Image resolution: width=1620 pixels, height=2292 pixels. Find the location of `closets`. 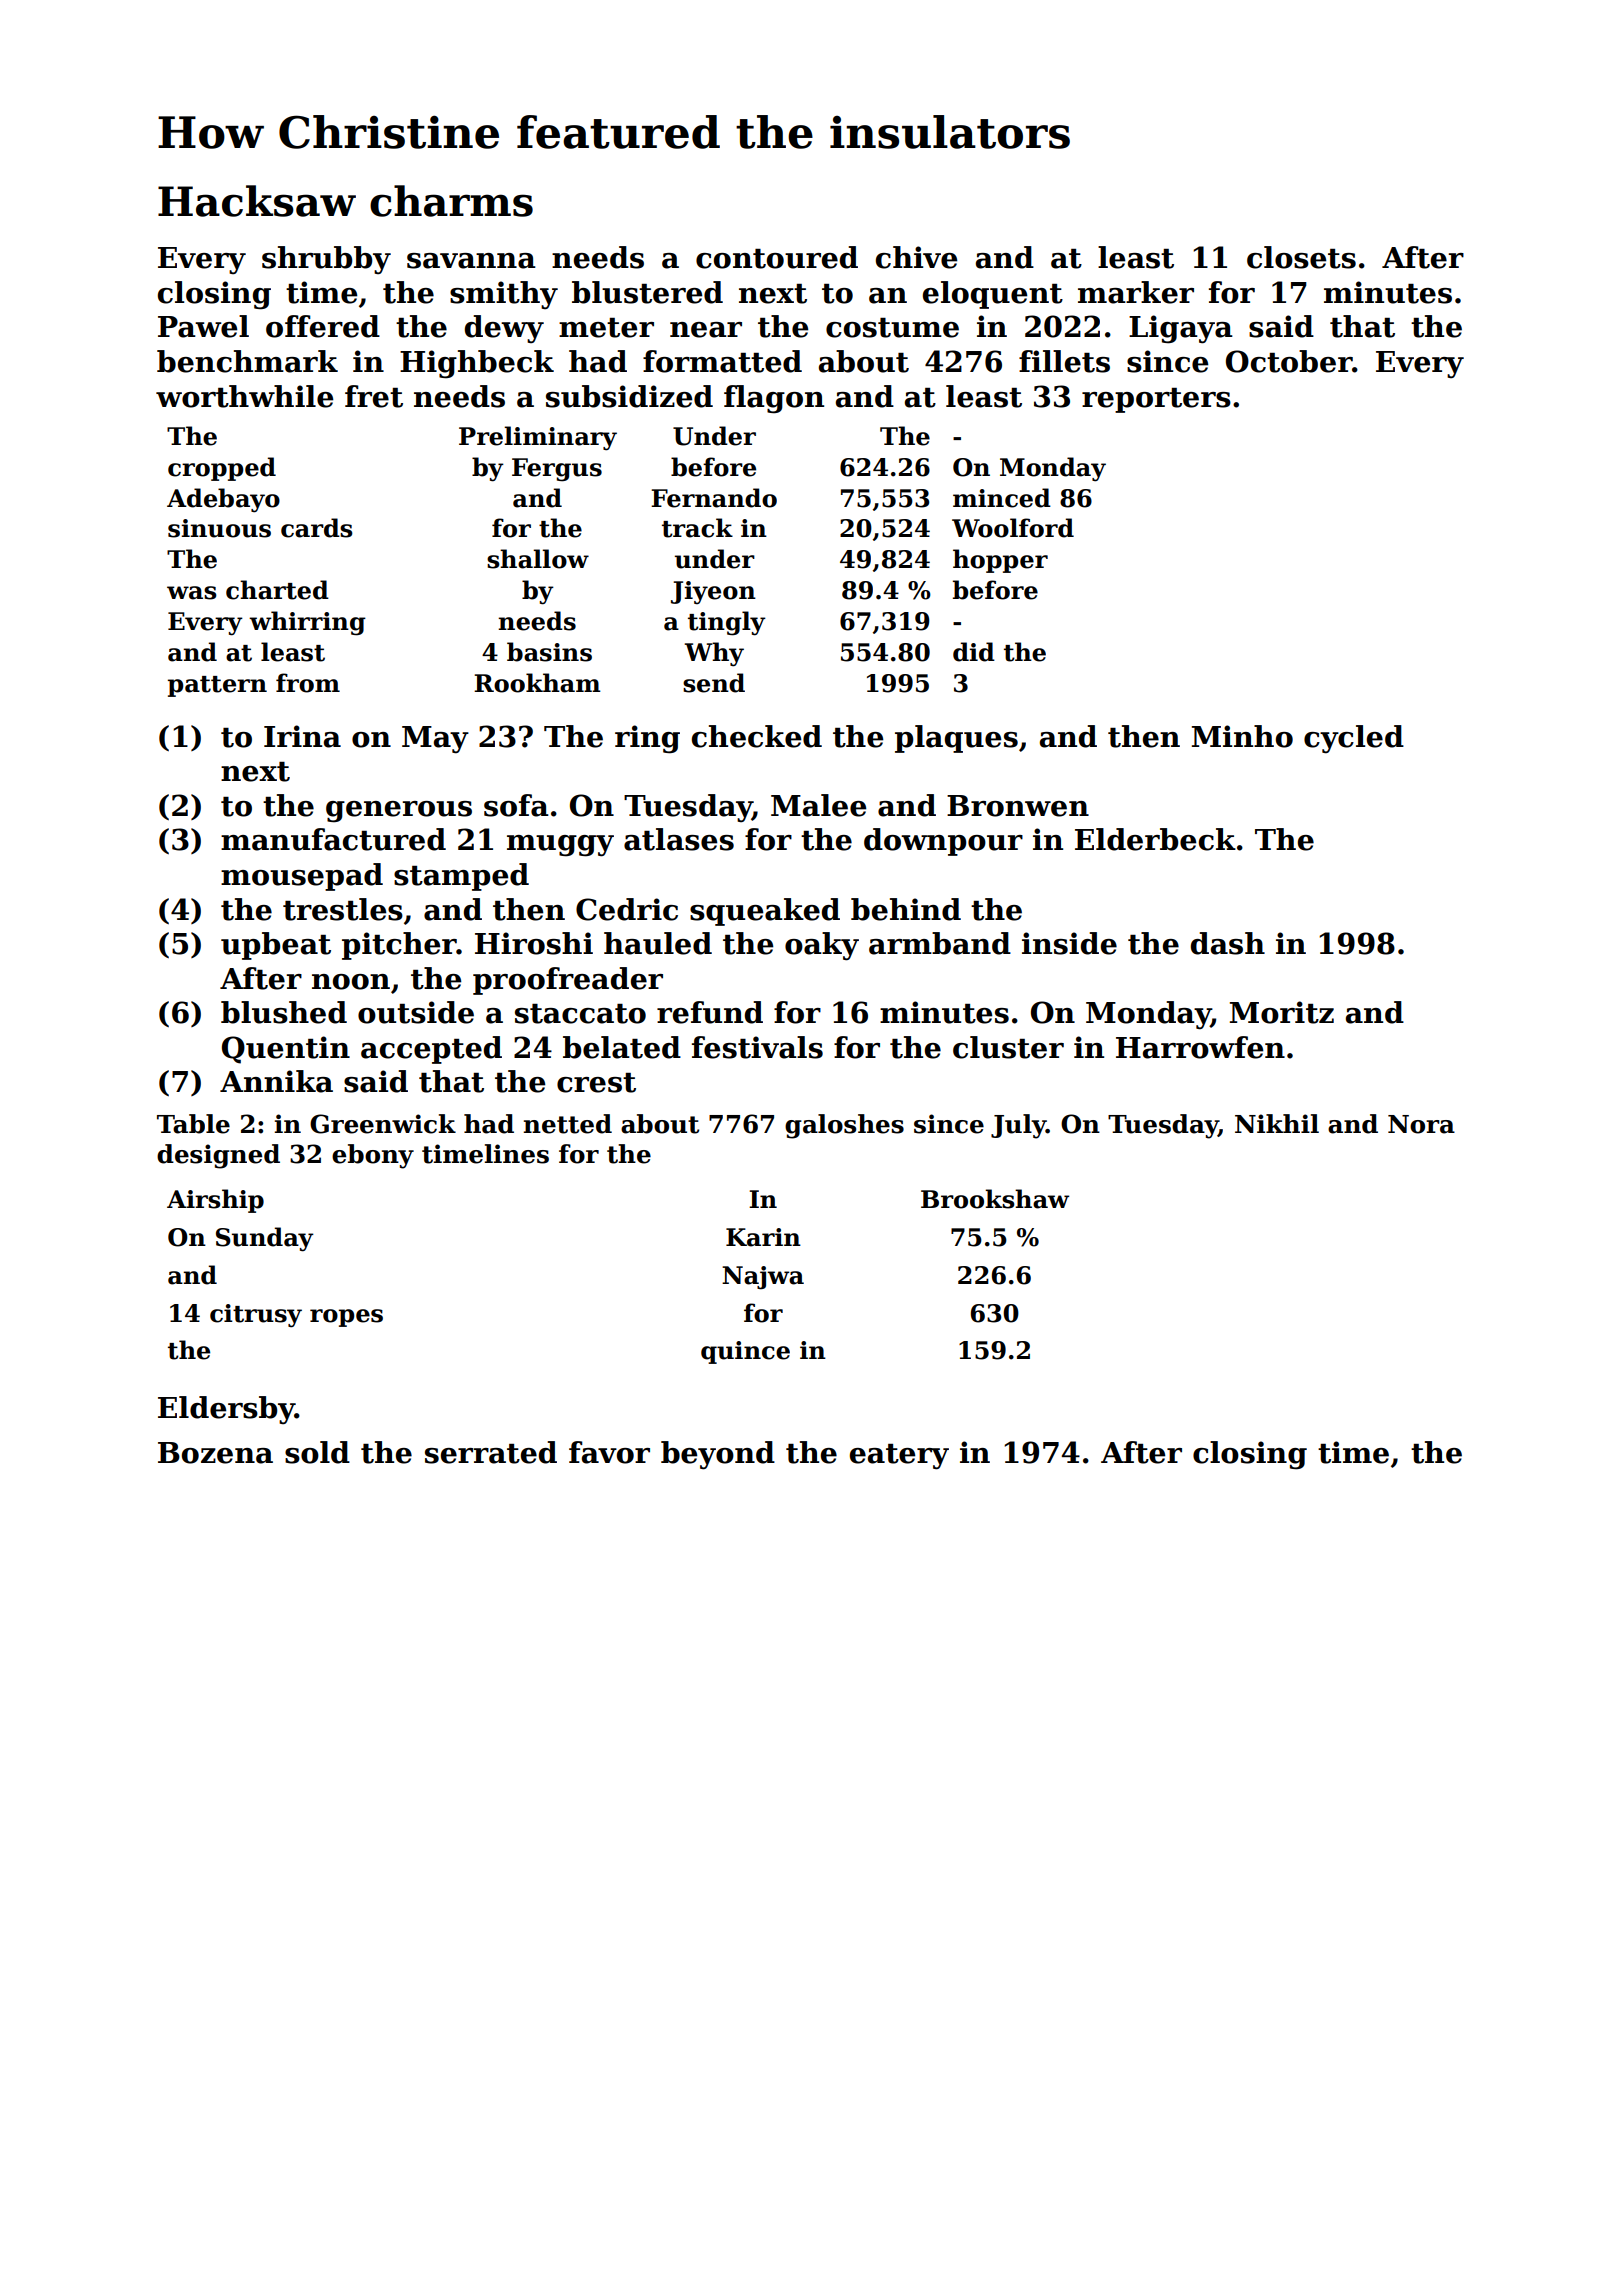

closets is located at coordinates (1301, 257).
